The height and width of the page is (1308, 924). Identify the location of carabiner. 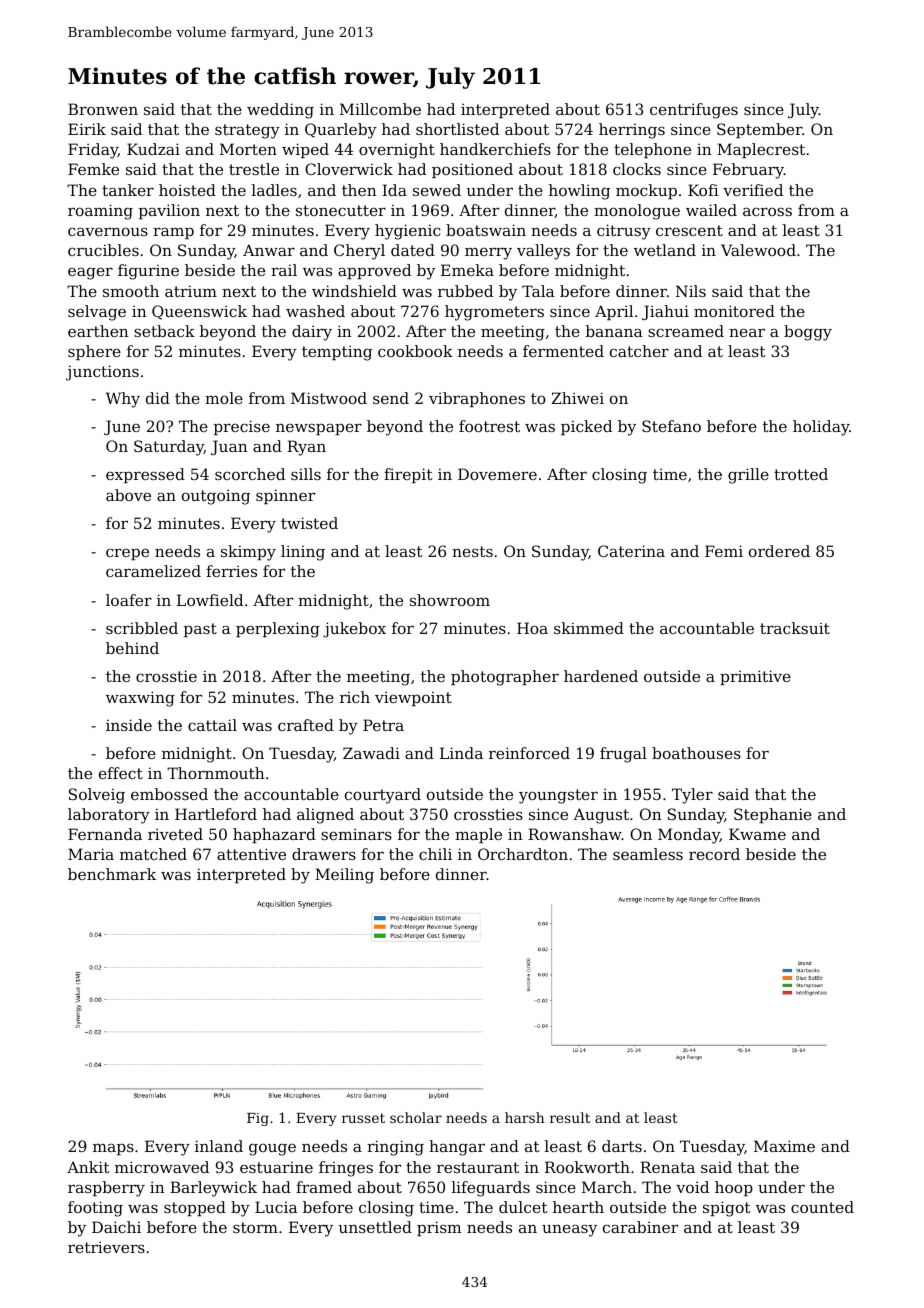
(640, 1227).
